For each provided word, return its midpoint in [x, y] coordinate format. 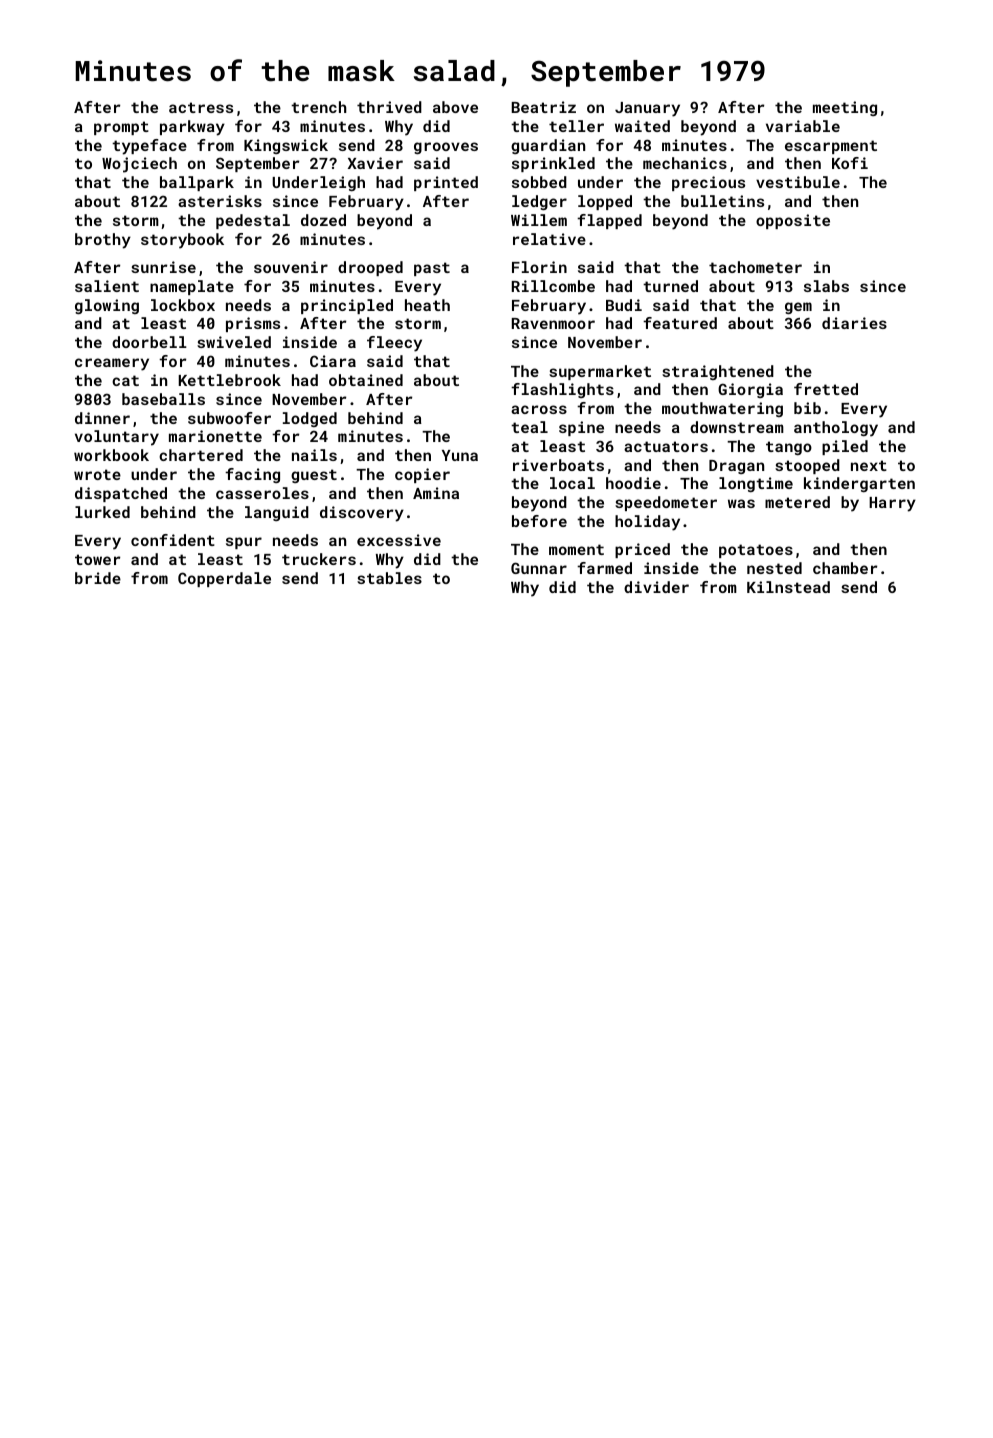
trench [318, 107]
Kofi [850, 163]
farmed [604, 568]
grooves [446, 148]
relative [549, 239]
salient [107, 286]
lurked [102, 512]
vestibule [798, 182]
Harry [892, 504]
